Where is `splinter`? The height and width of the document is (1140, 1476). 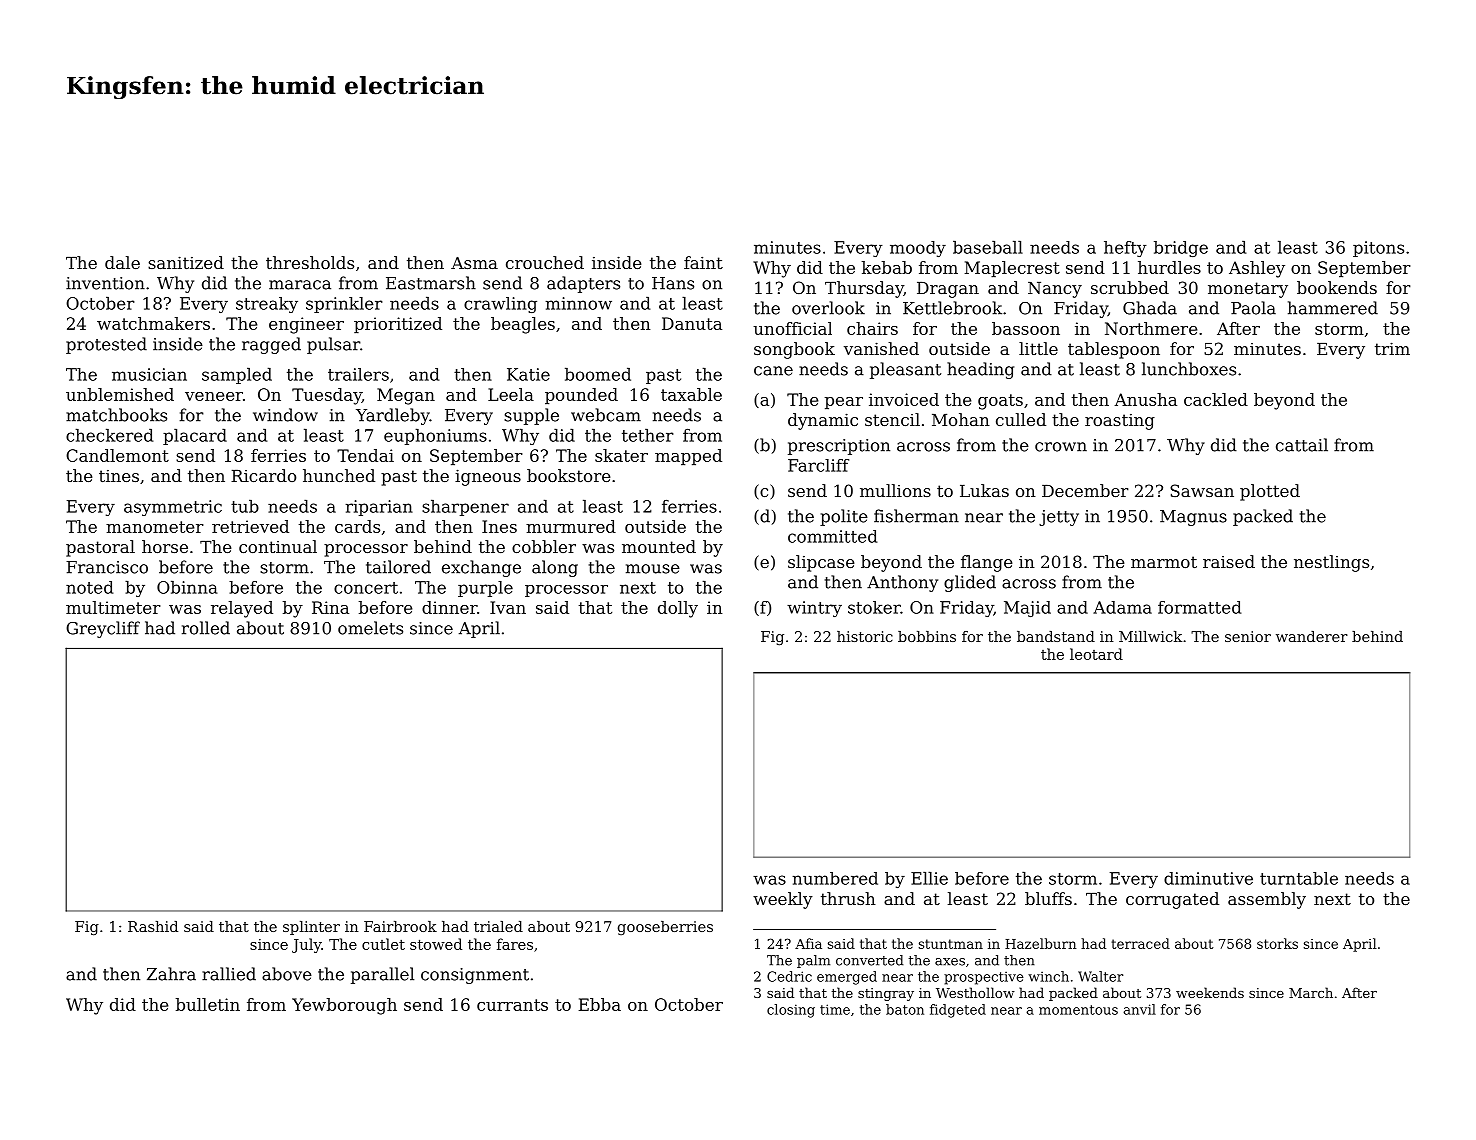
splinter is located at coordinates (311, 928).
